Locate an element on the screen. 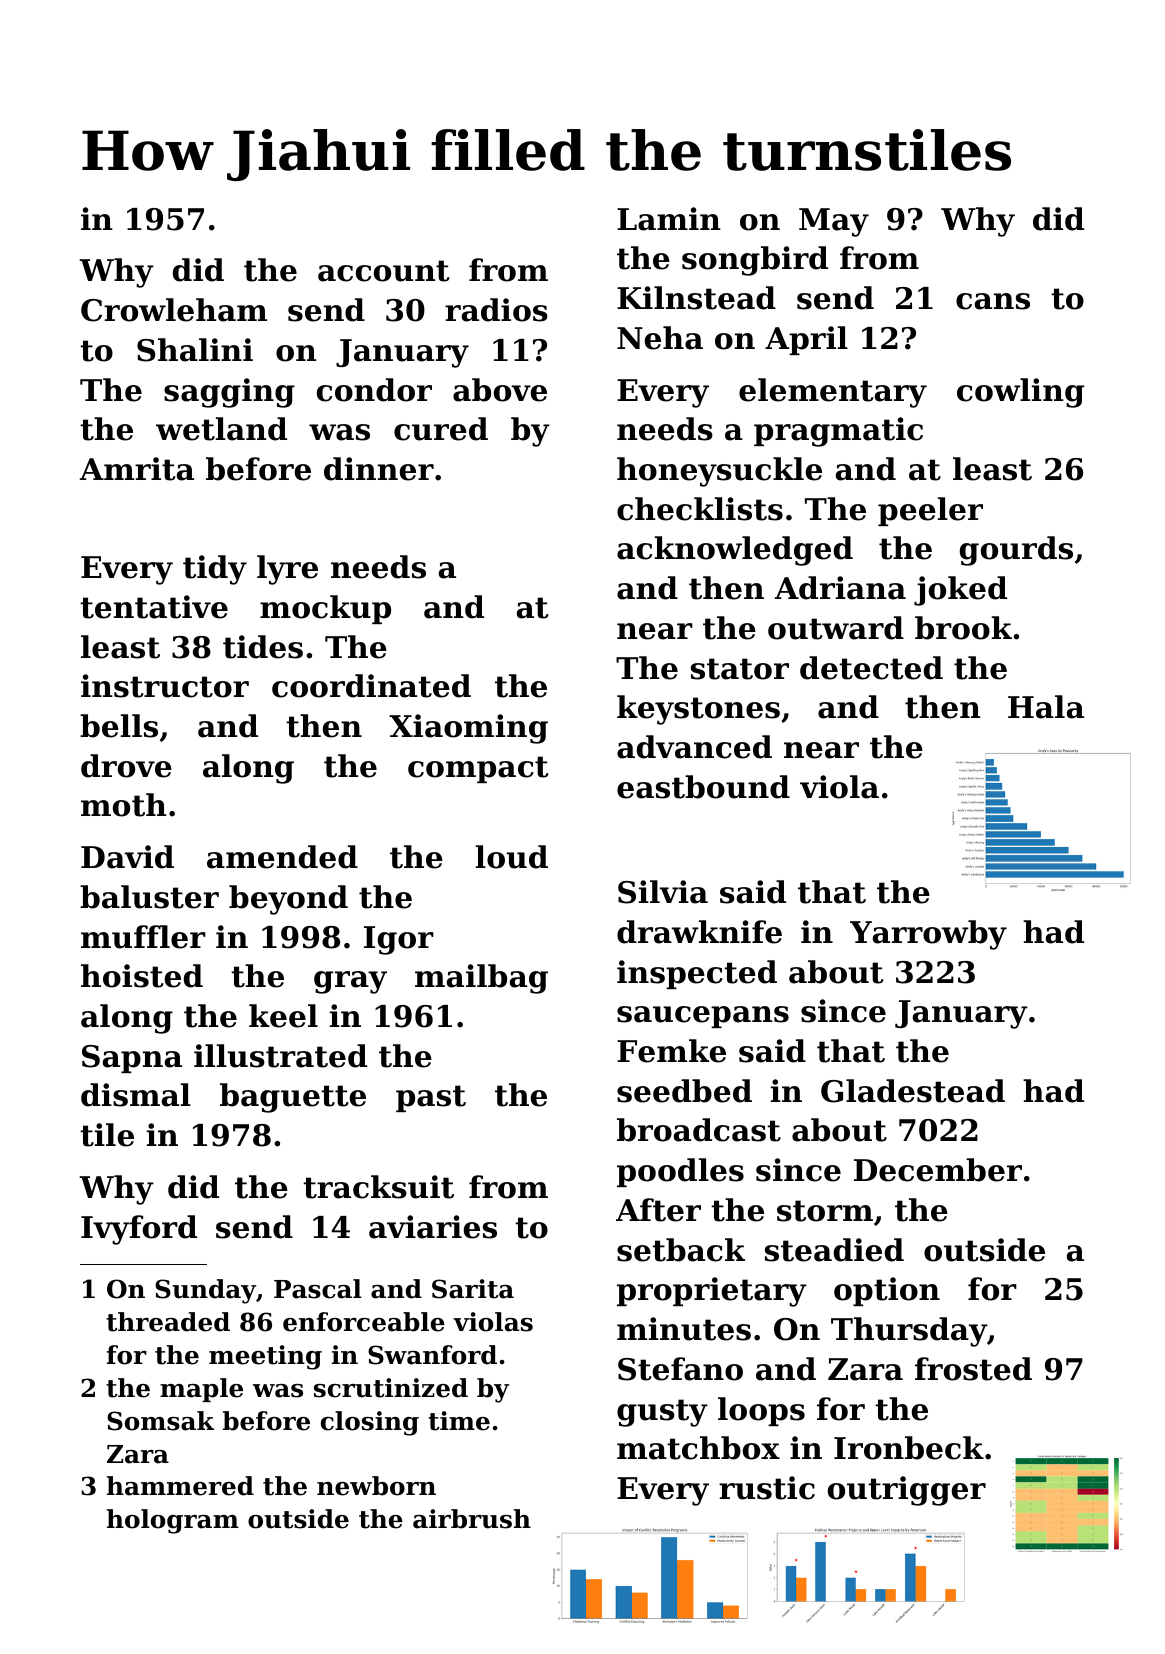  keystones is located at coordinates (698, 710).
